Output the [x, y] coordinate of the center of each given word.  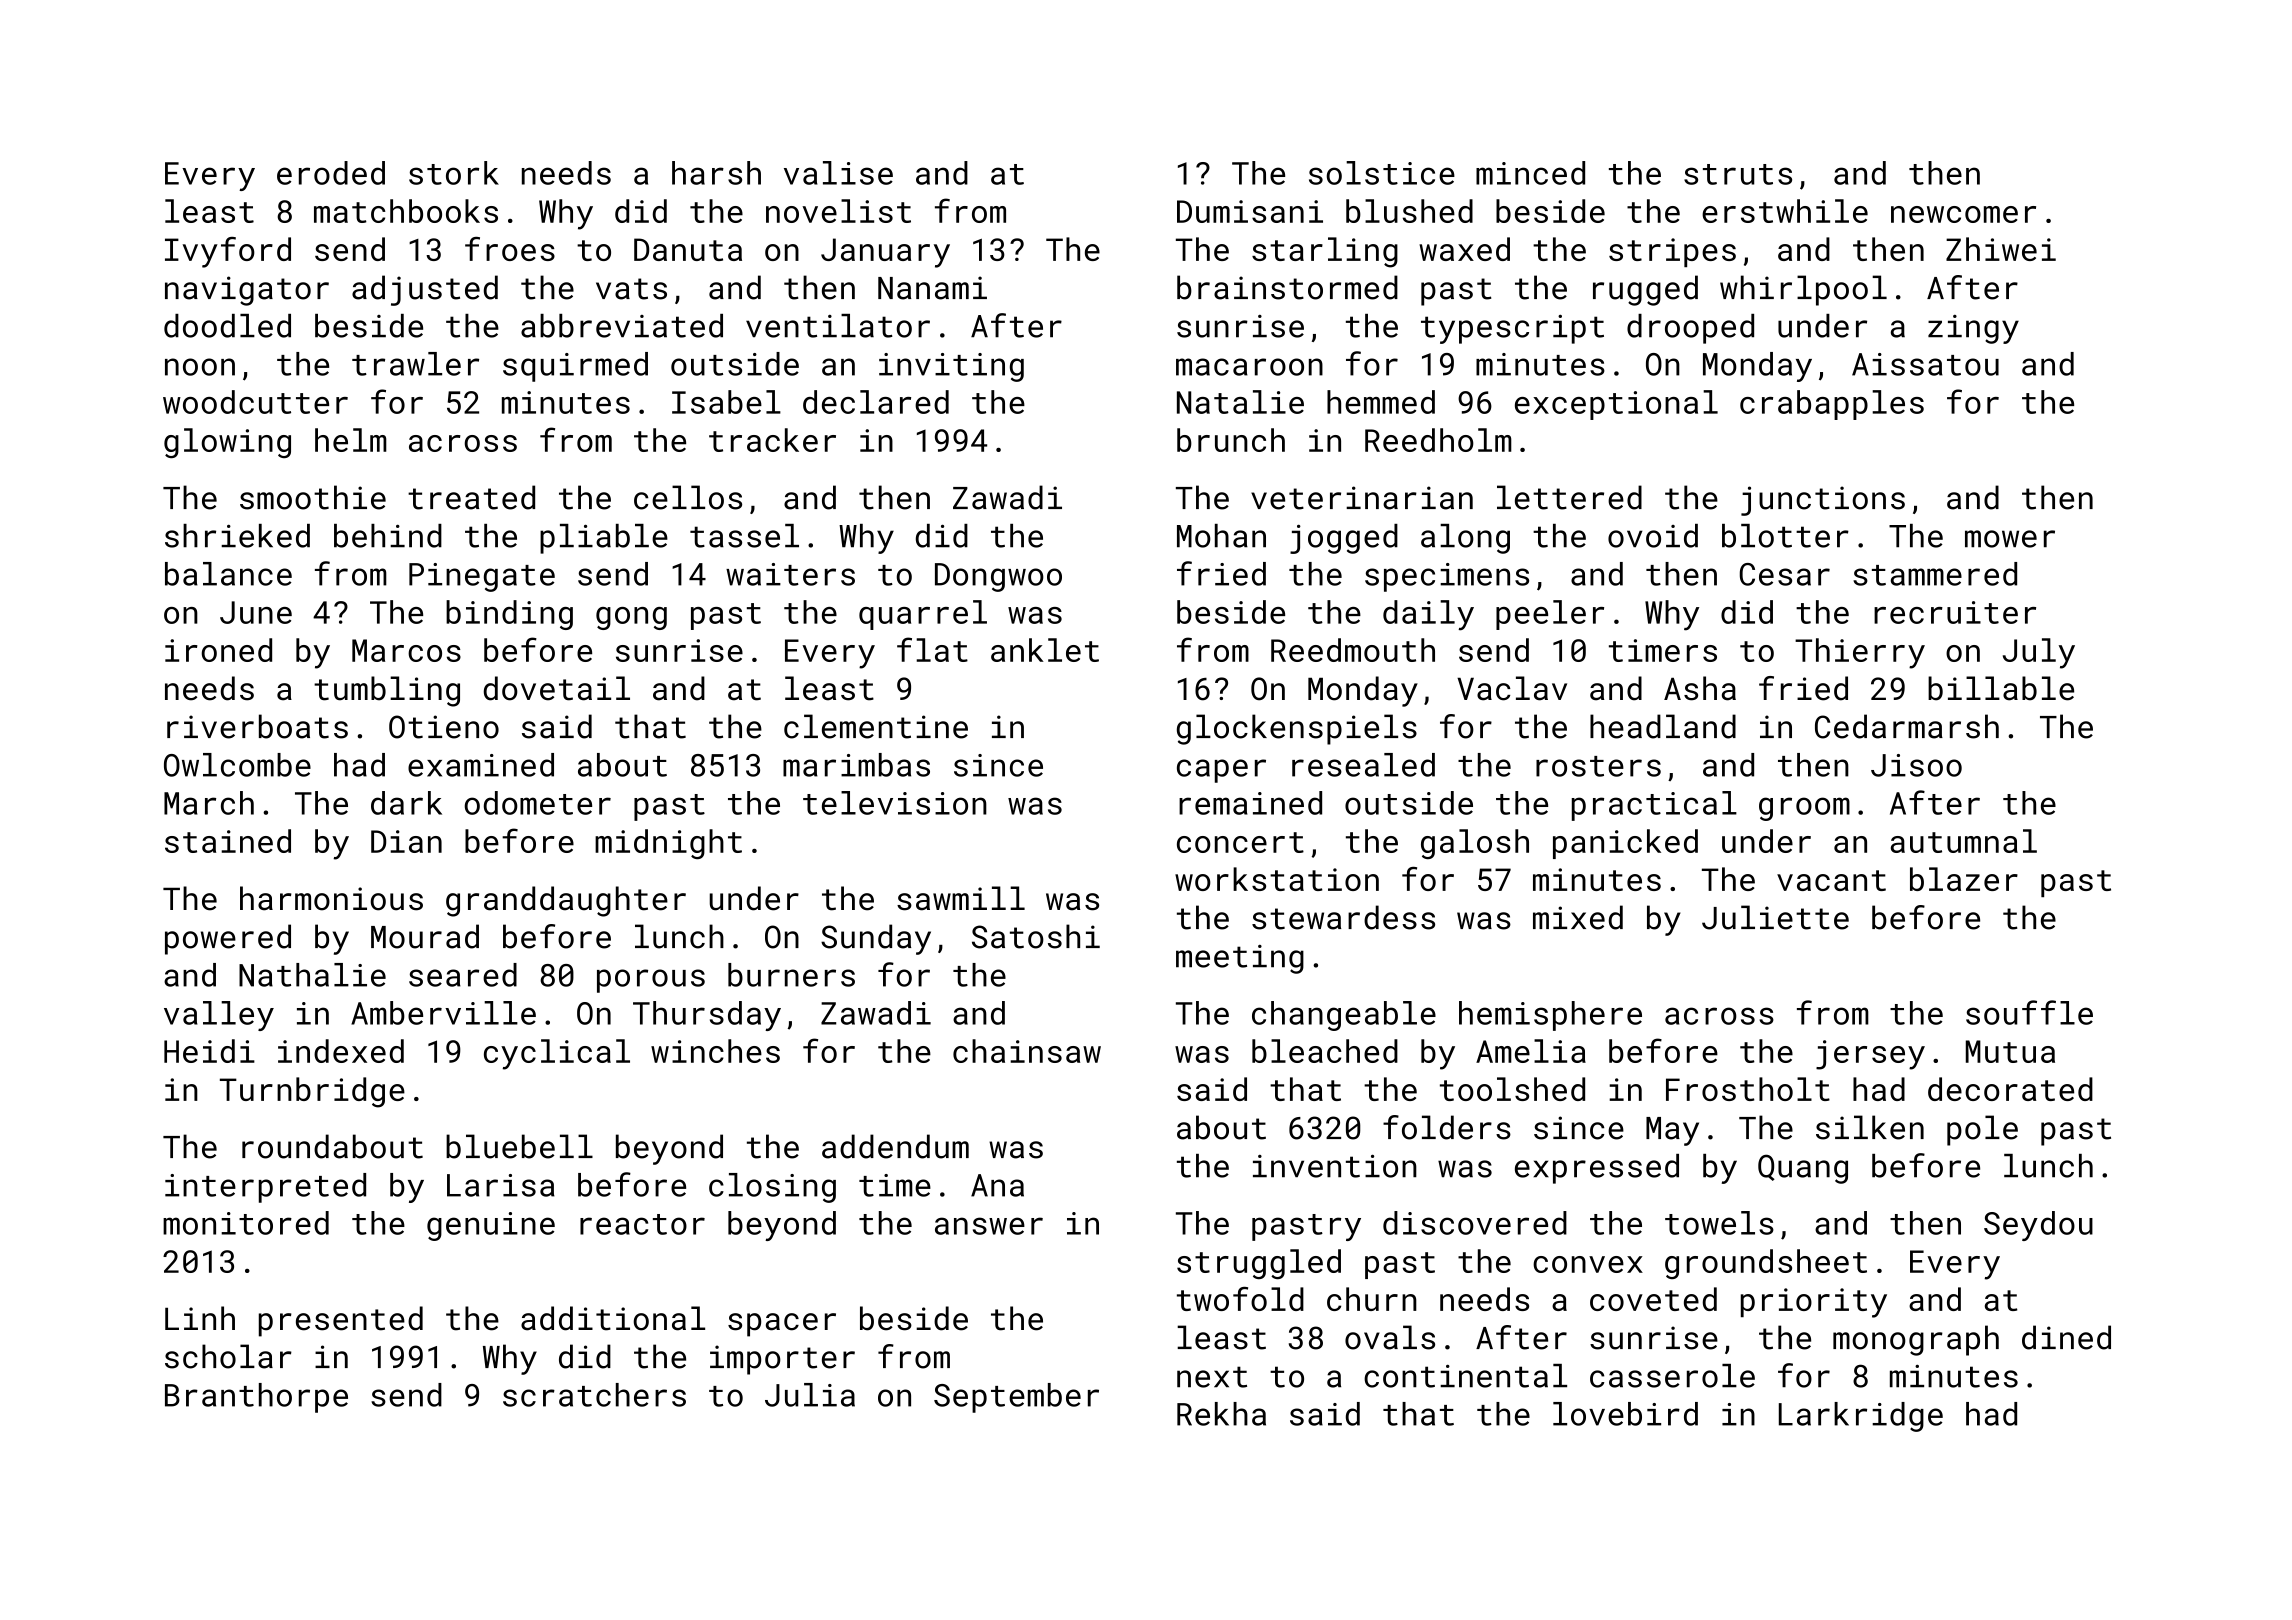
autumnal [1964, 841]
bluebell [519, 1146]
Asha [1700, 688]
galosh [1475, 844]
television [895, 803]
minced [1530, 173]
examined [481, 765]
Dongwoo [998, 577]
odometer [537, 803]
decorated [2010, 1089]
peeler [1550, 615]
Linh [200, 1318]
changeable [1344, 1016]
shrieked [237, 536]
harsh [716, 173]
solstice [1382, 173]
